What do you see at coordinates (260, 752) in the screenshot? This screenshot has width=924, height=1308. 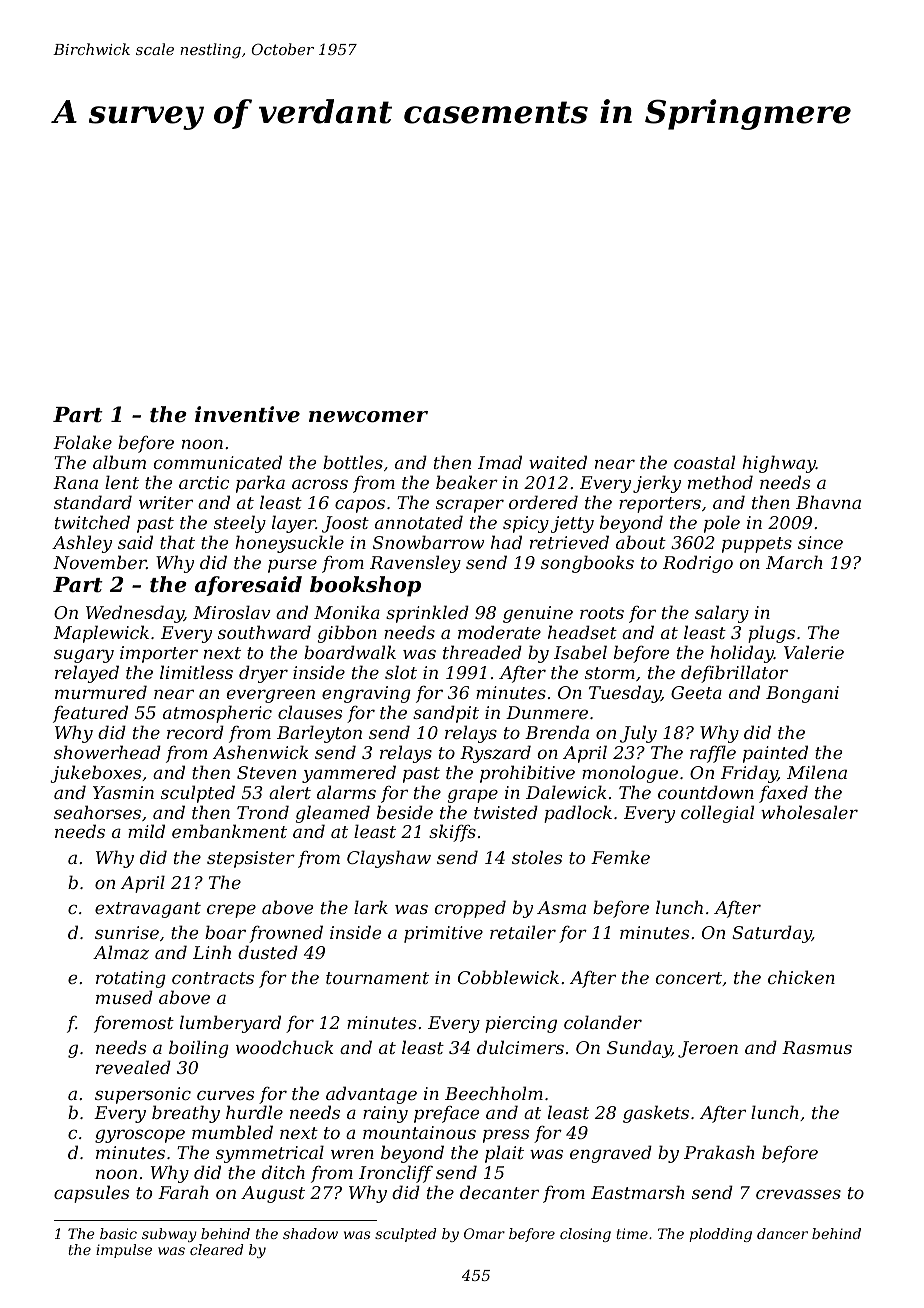 I see `Ashenwick` at bounding box center [260, 752].
